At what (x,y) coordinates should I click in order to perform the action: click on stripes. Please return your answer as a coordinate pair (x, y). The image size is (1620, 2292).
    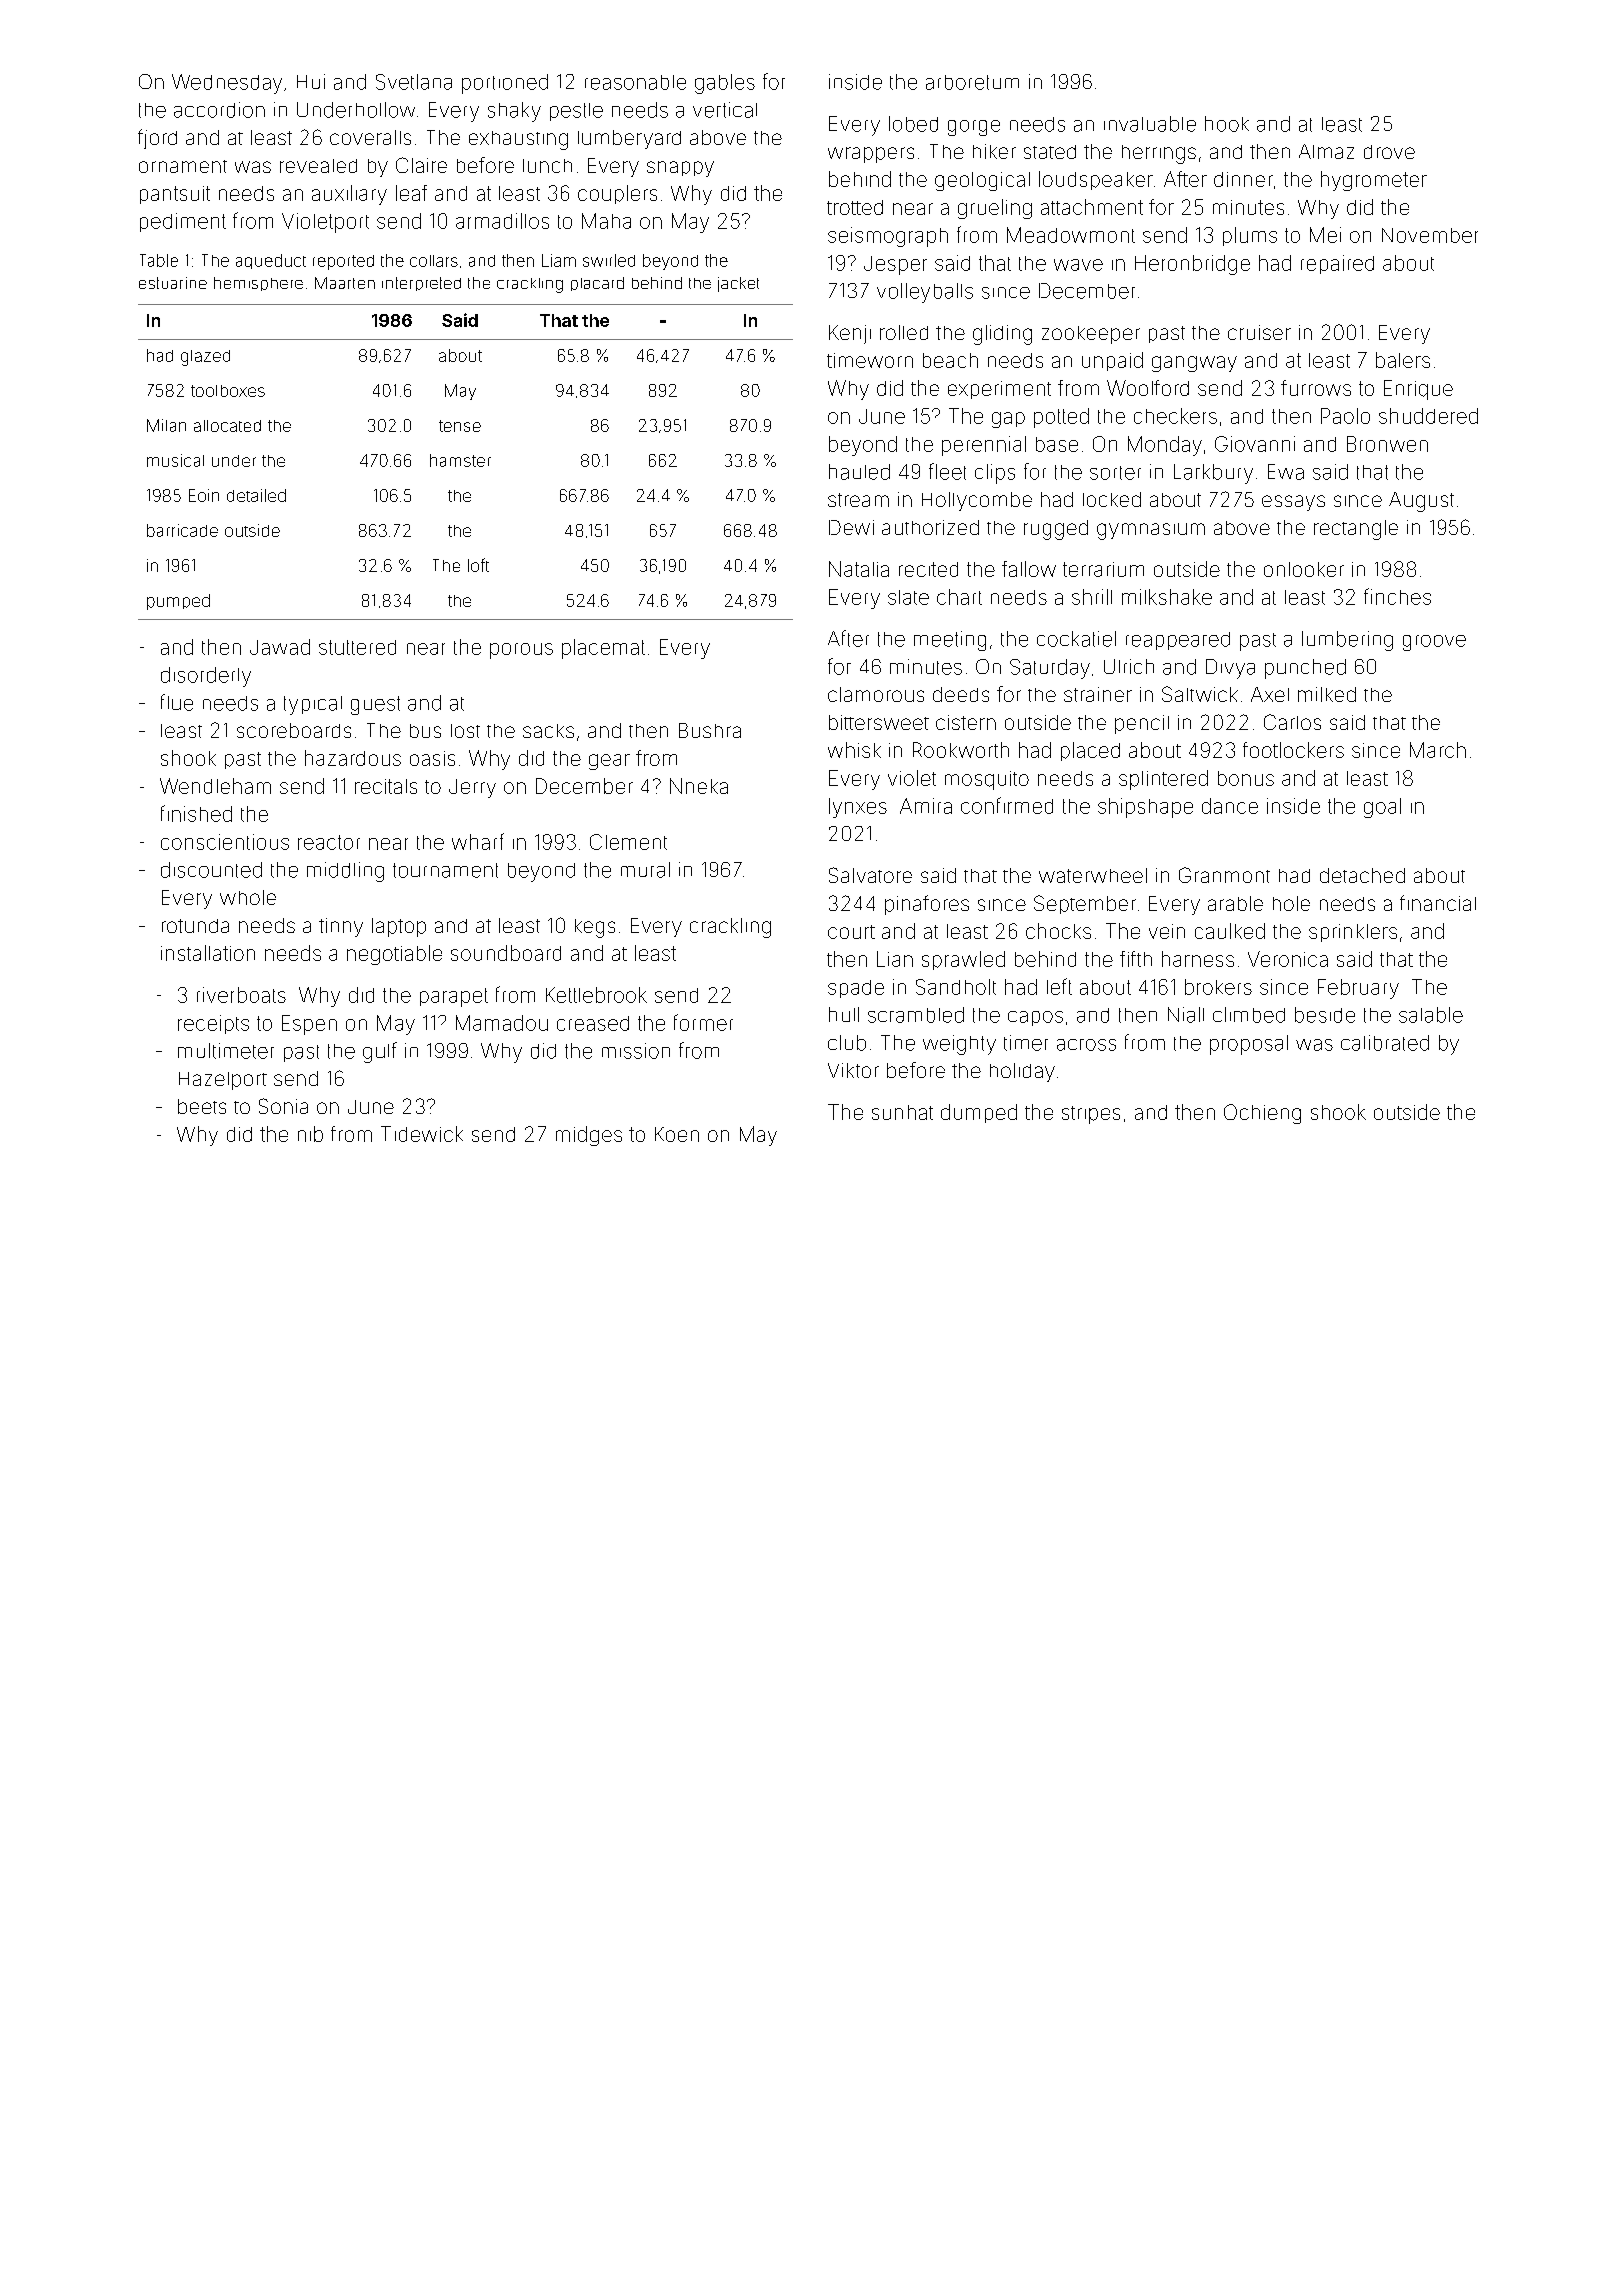
    Looking at the image, I should click on (1091, 1115).
